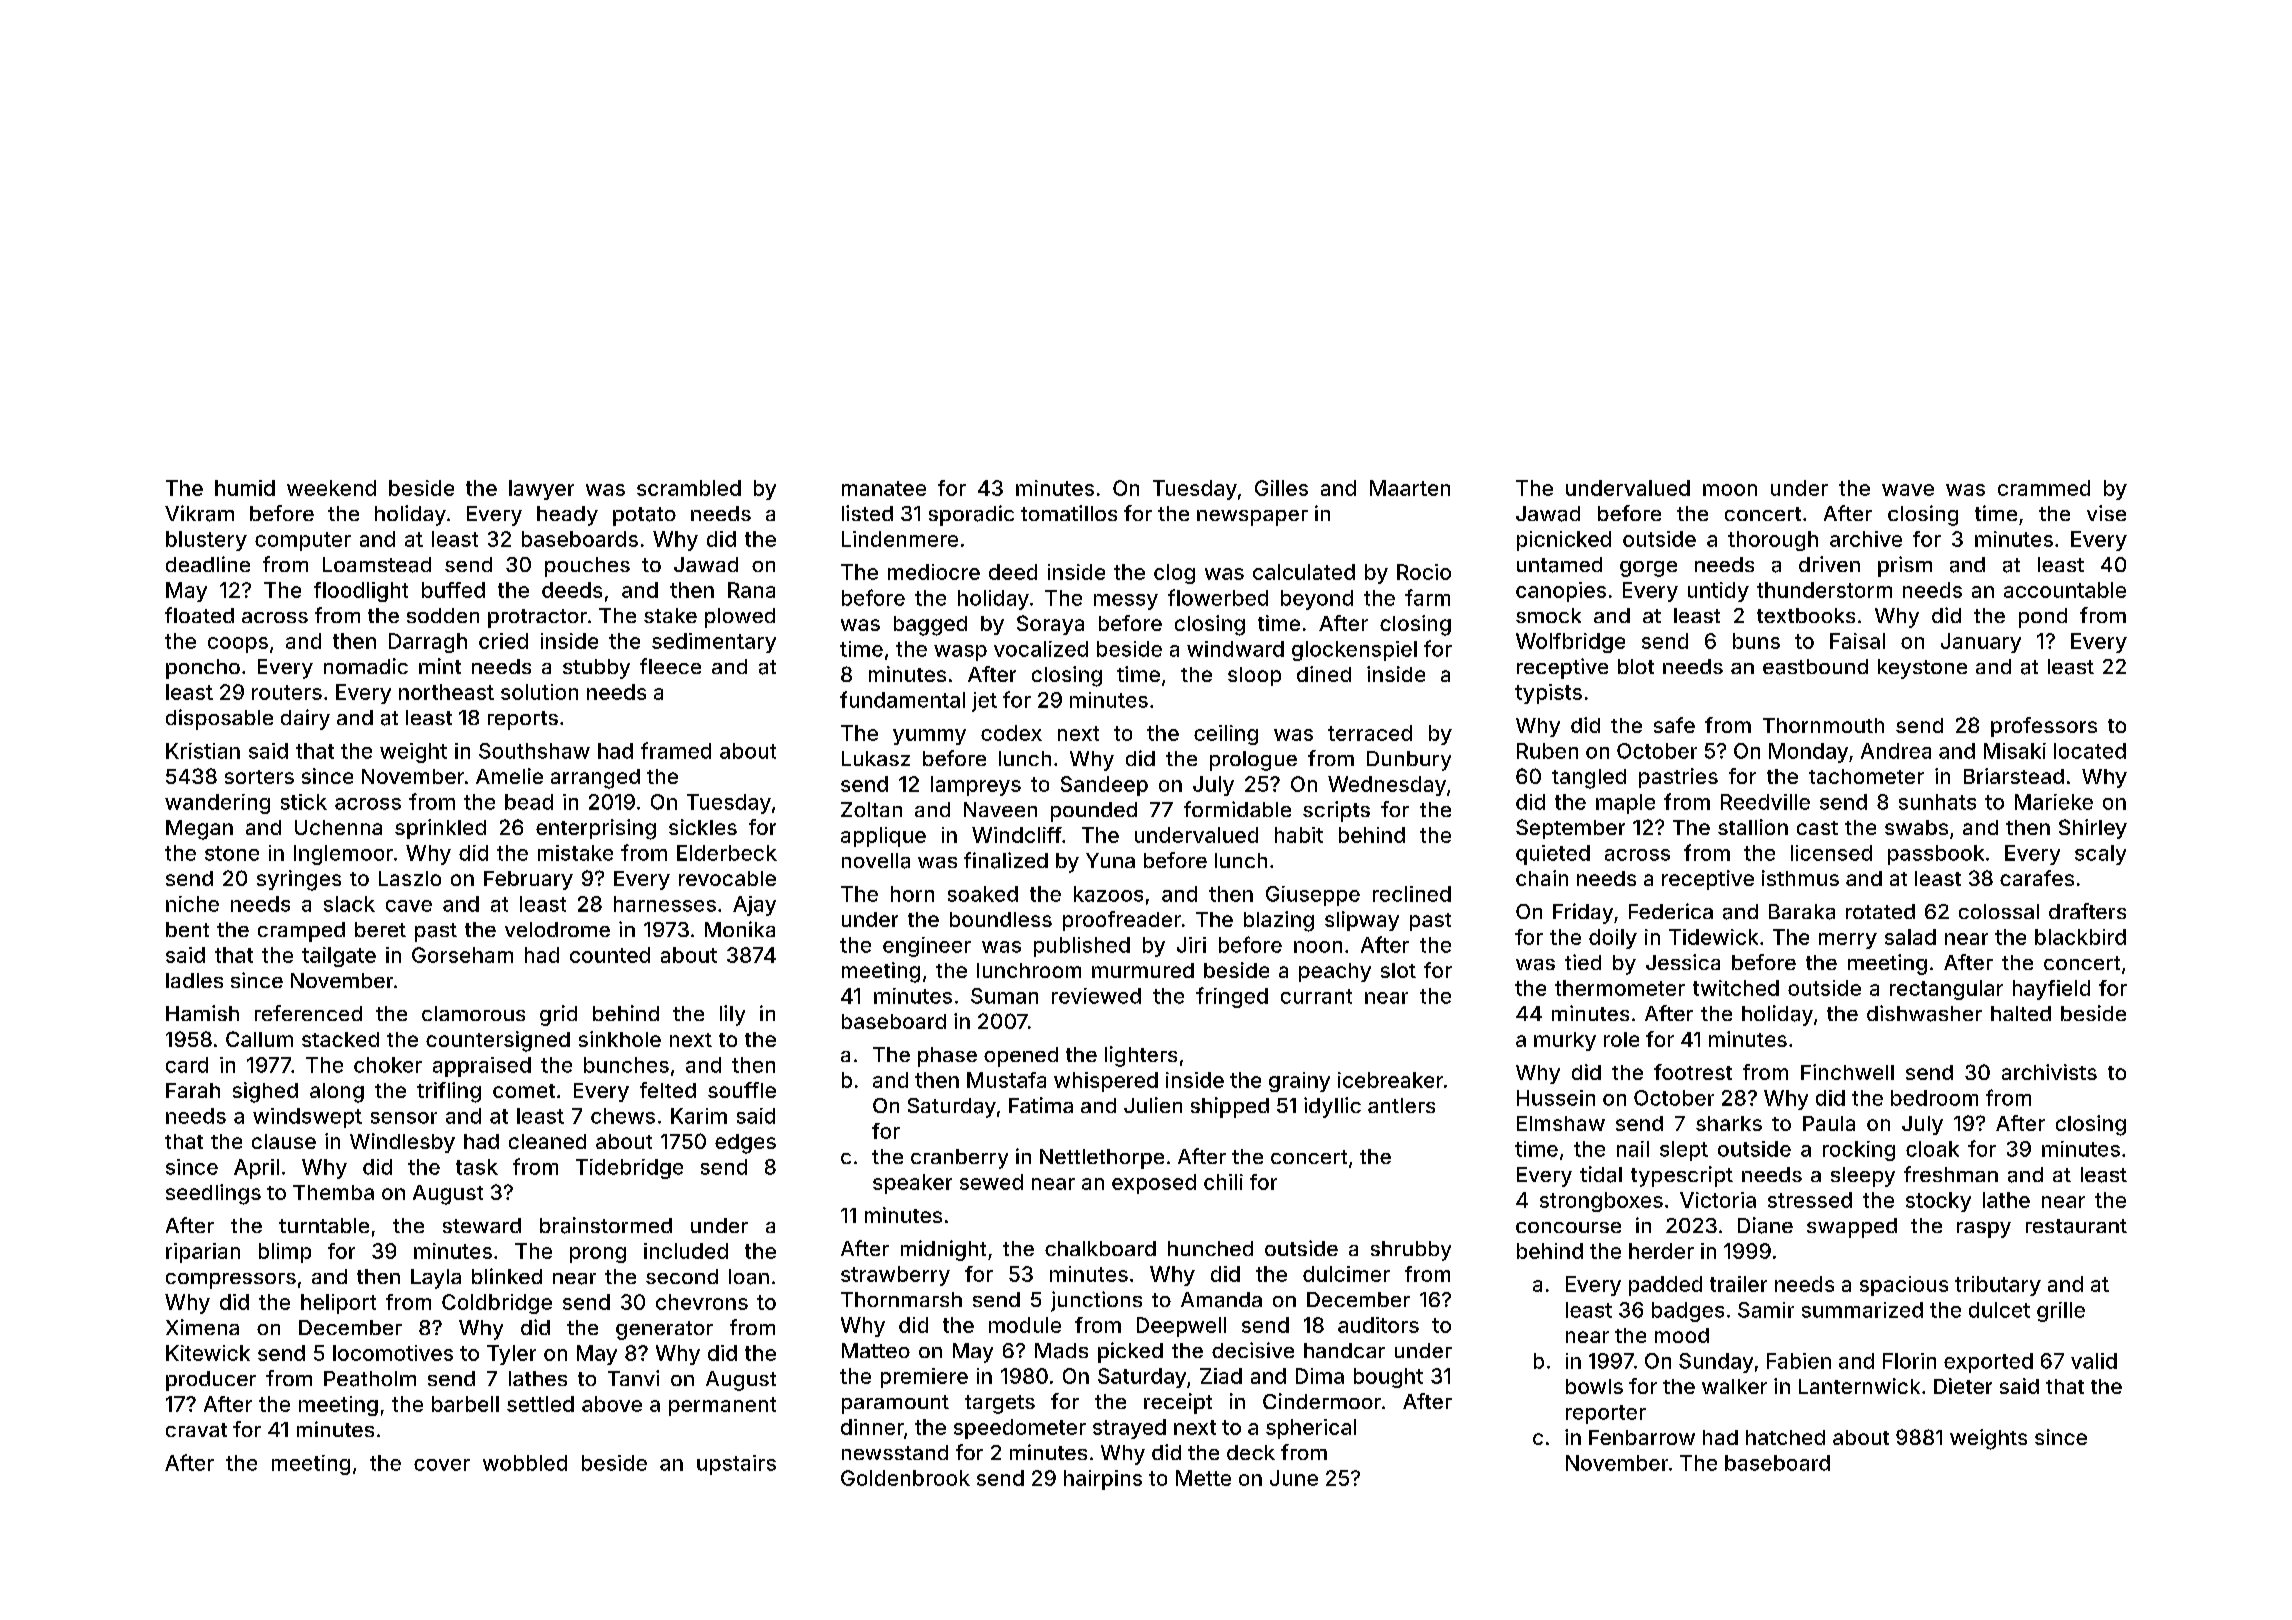 Image resolution: width=2292 pixels, height=1620 pixels. What do you see at coordinates (610, 955) in the screenshot?
I see `counted` at bounding box center [610, 955].
